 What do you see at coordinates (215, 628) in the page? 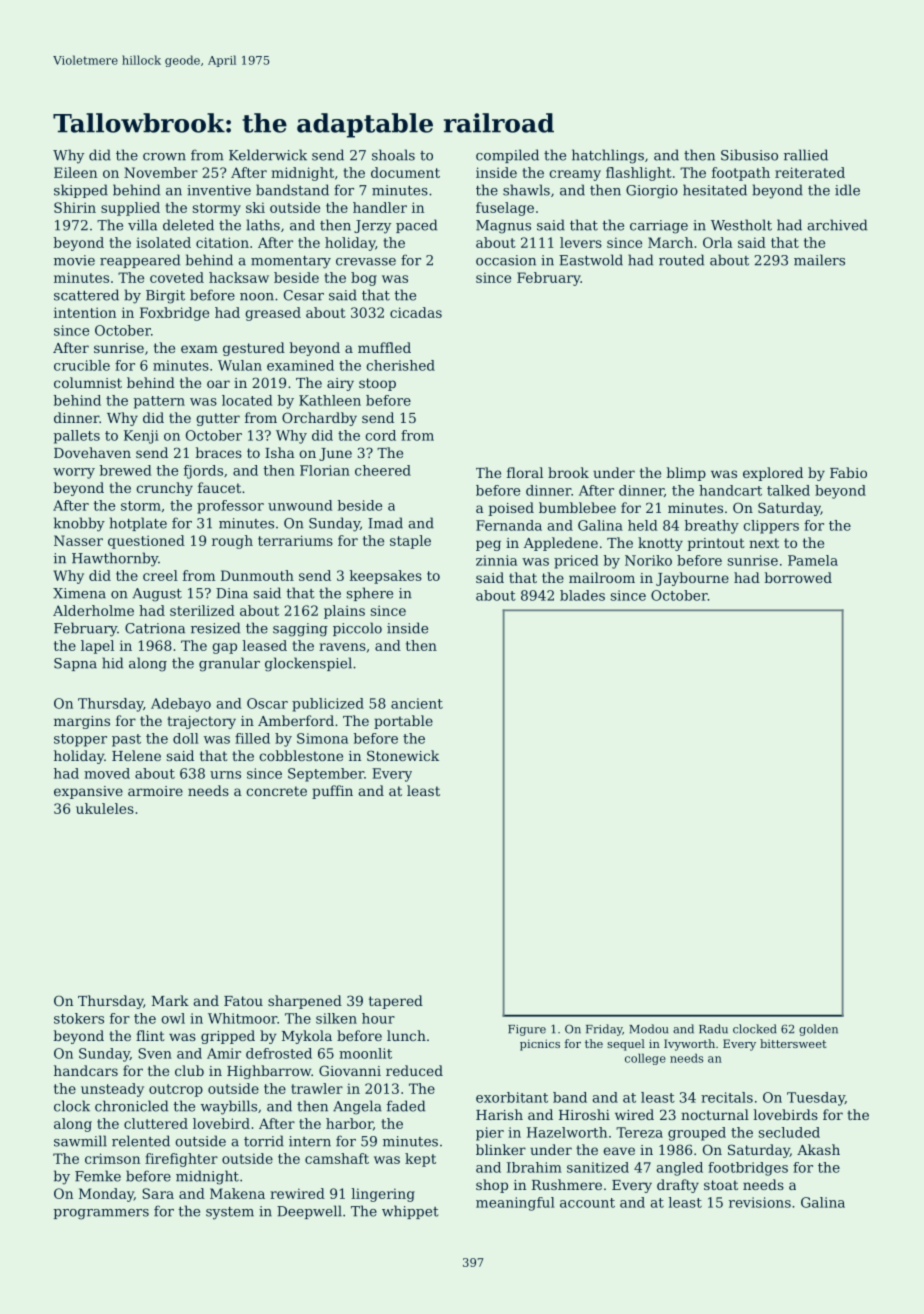
I see `resized` at bounding box center [215, 628].
